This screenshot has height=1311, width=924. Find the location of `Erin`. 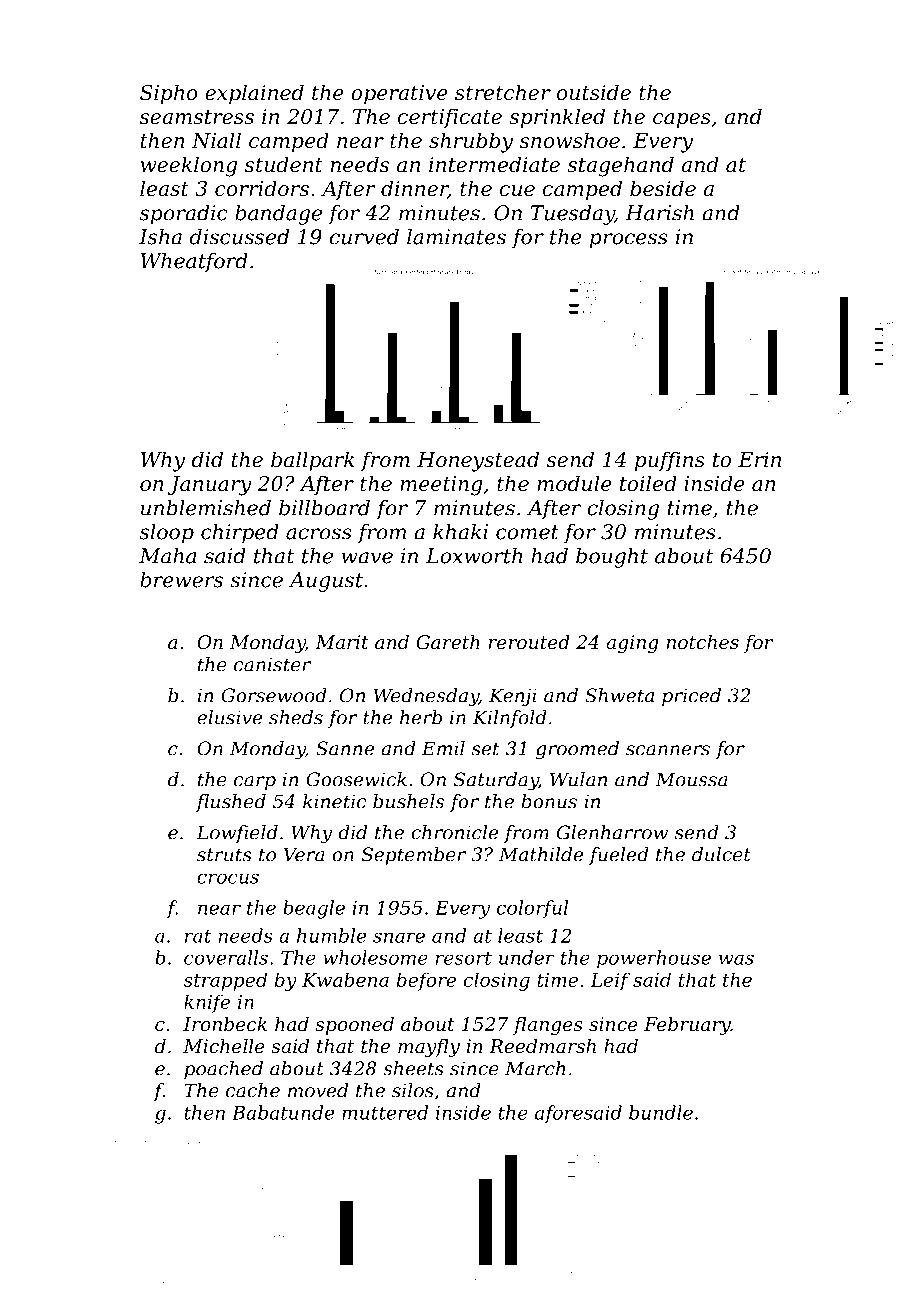

Erin is located at coordinates (759, 459).
